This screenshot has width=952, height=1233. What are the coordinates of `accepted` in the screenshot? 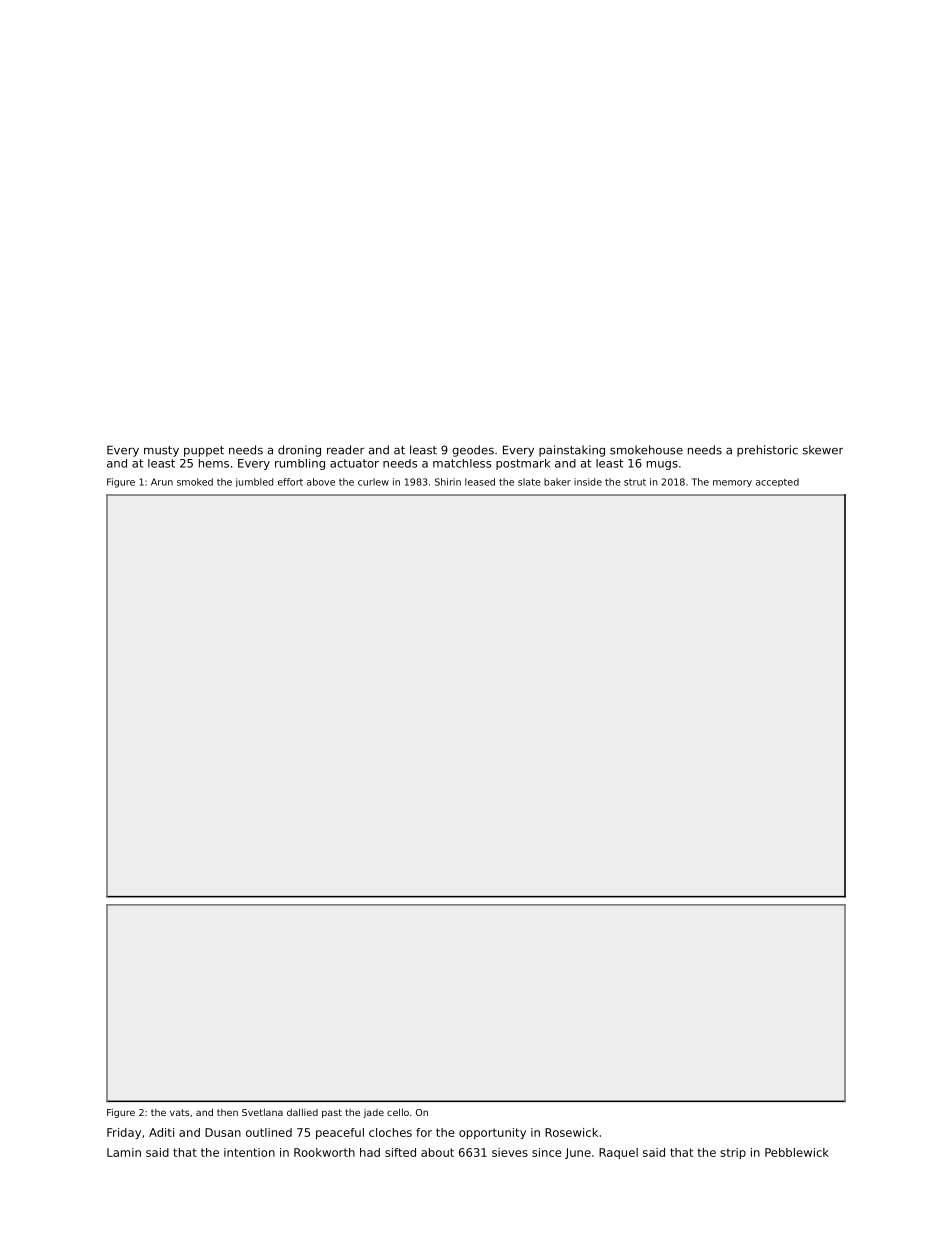 It's located at (777, 482).
